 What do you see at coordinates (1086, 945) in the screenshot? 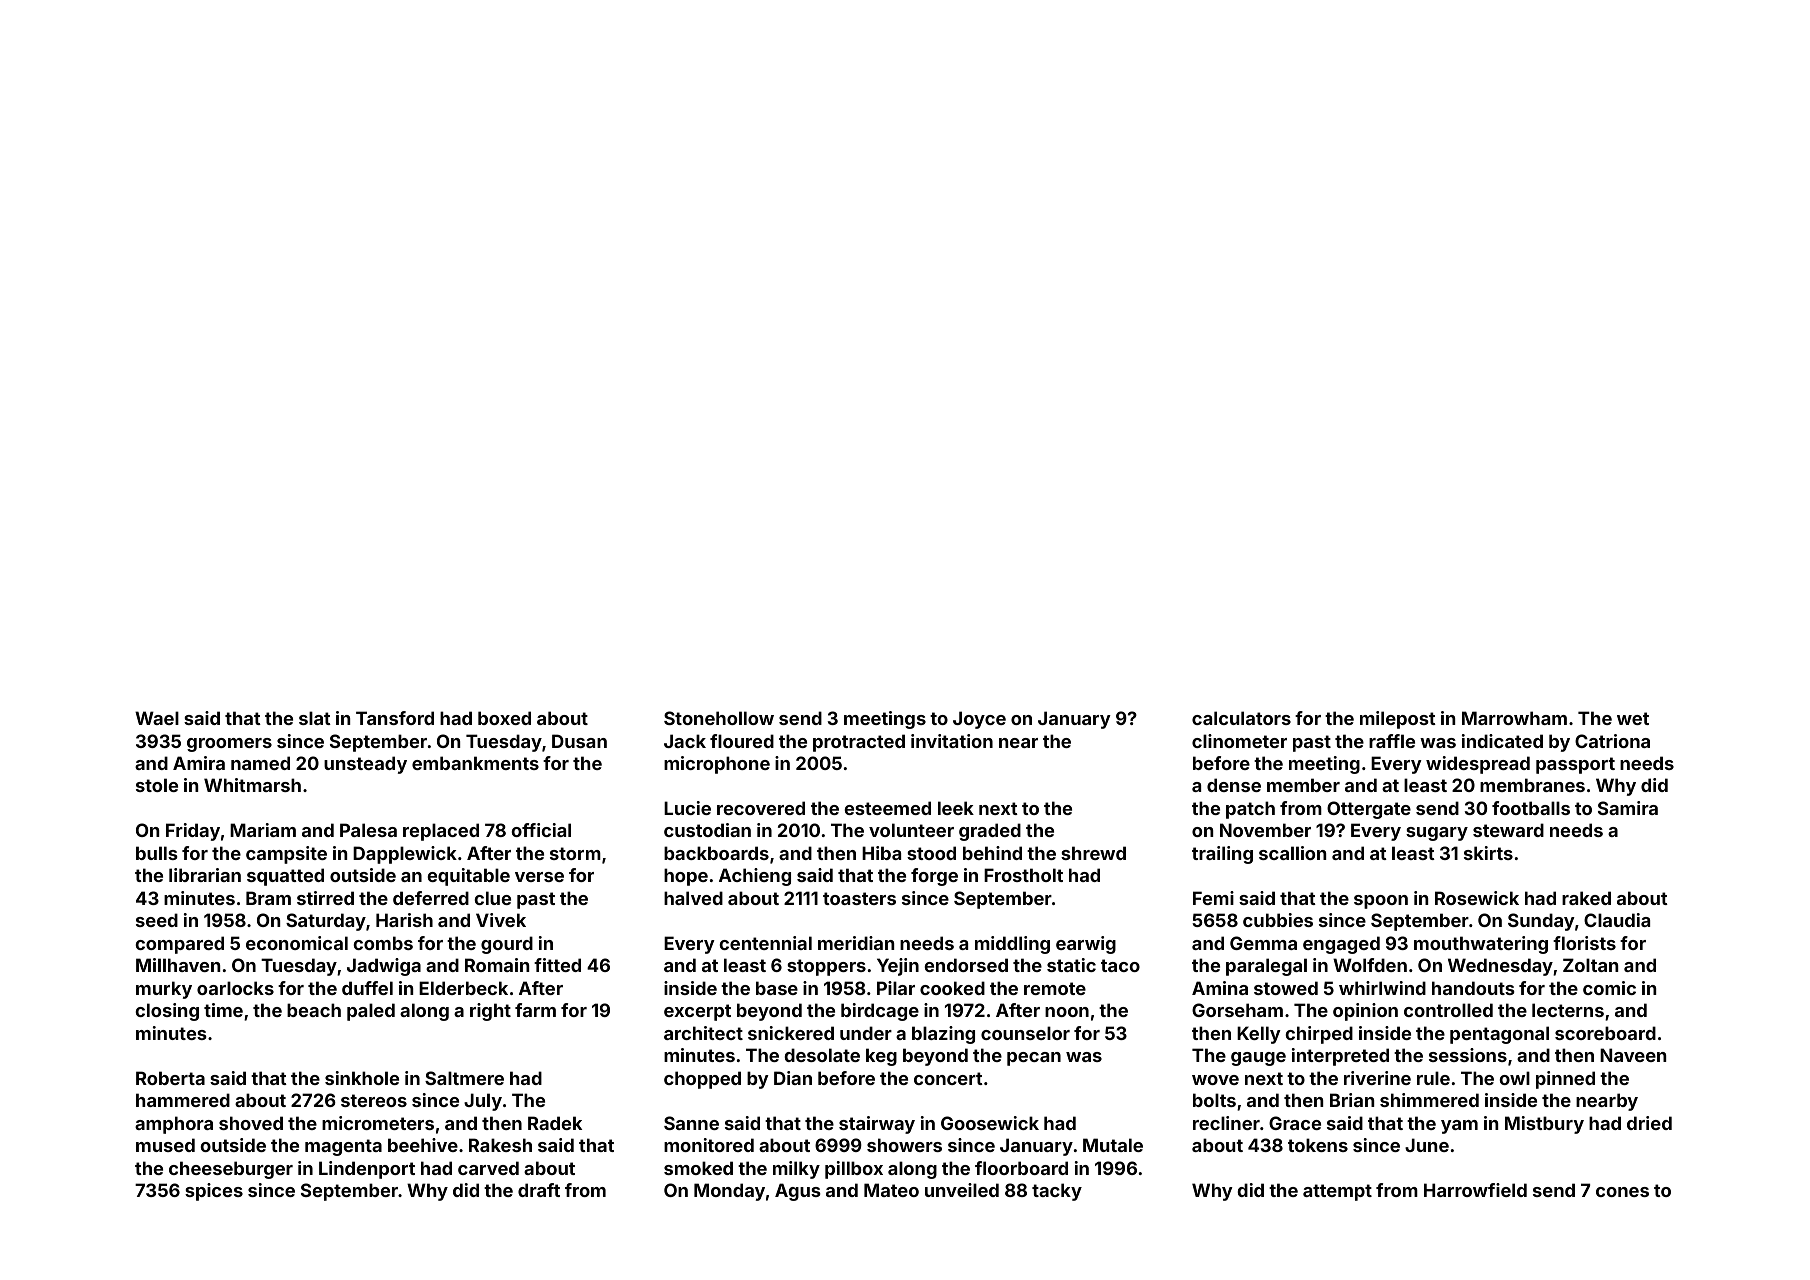
I see `earwig` at bounding box center [1086, 945].
